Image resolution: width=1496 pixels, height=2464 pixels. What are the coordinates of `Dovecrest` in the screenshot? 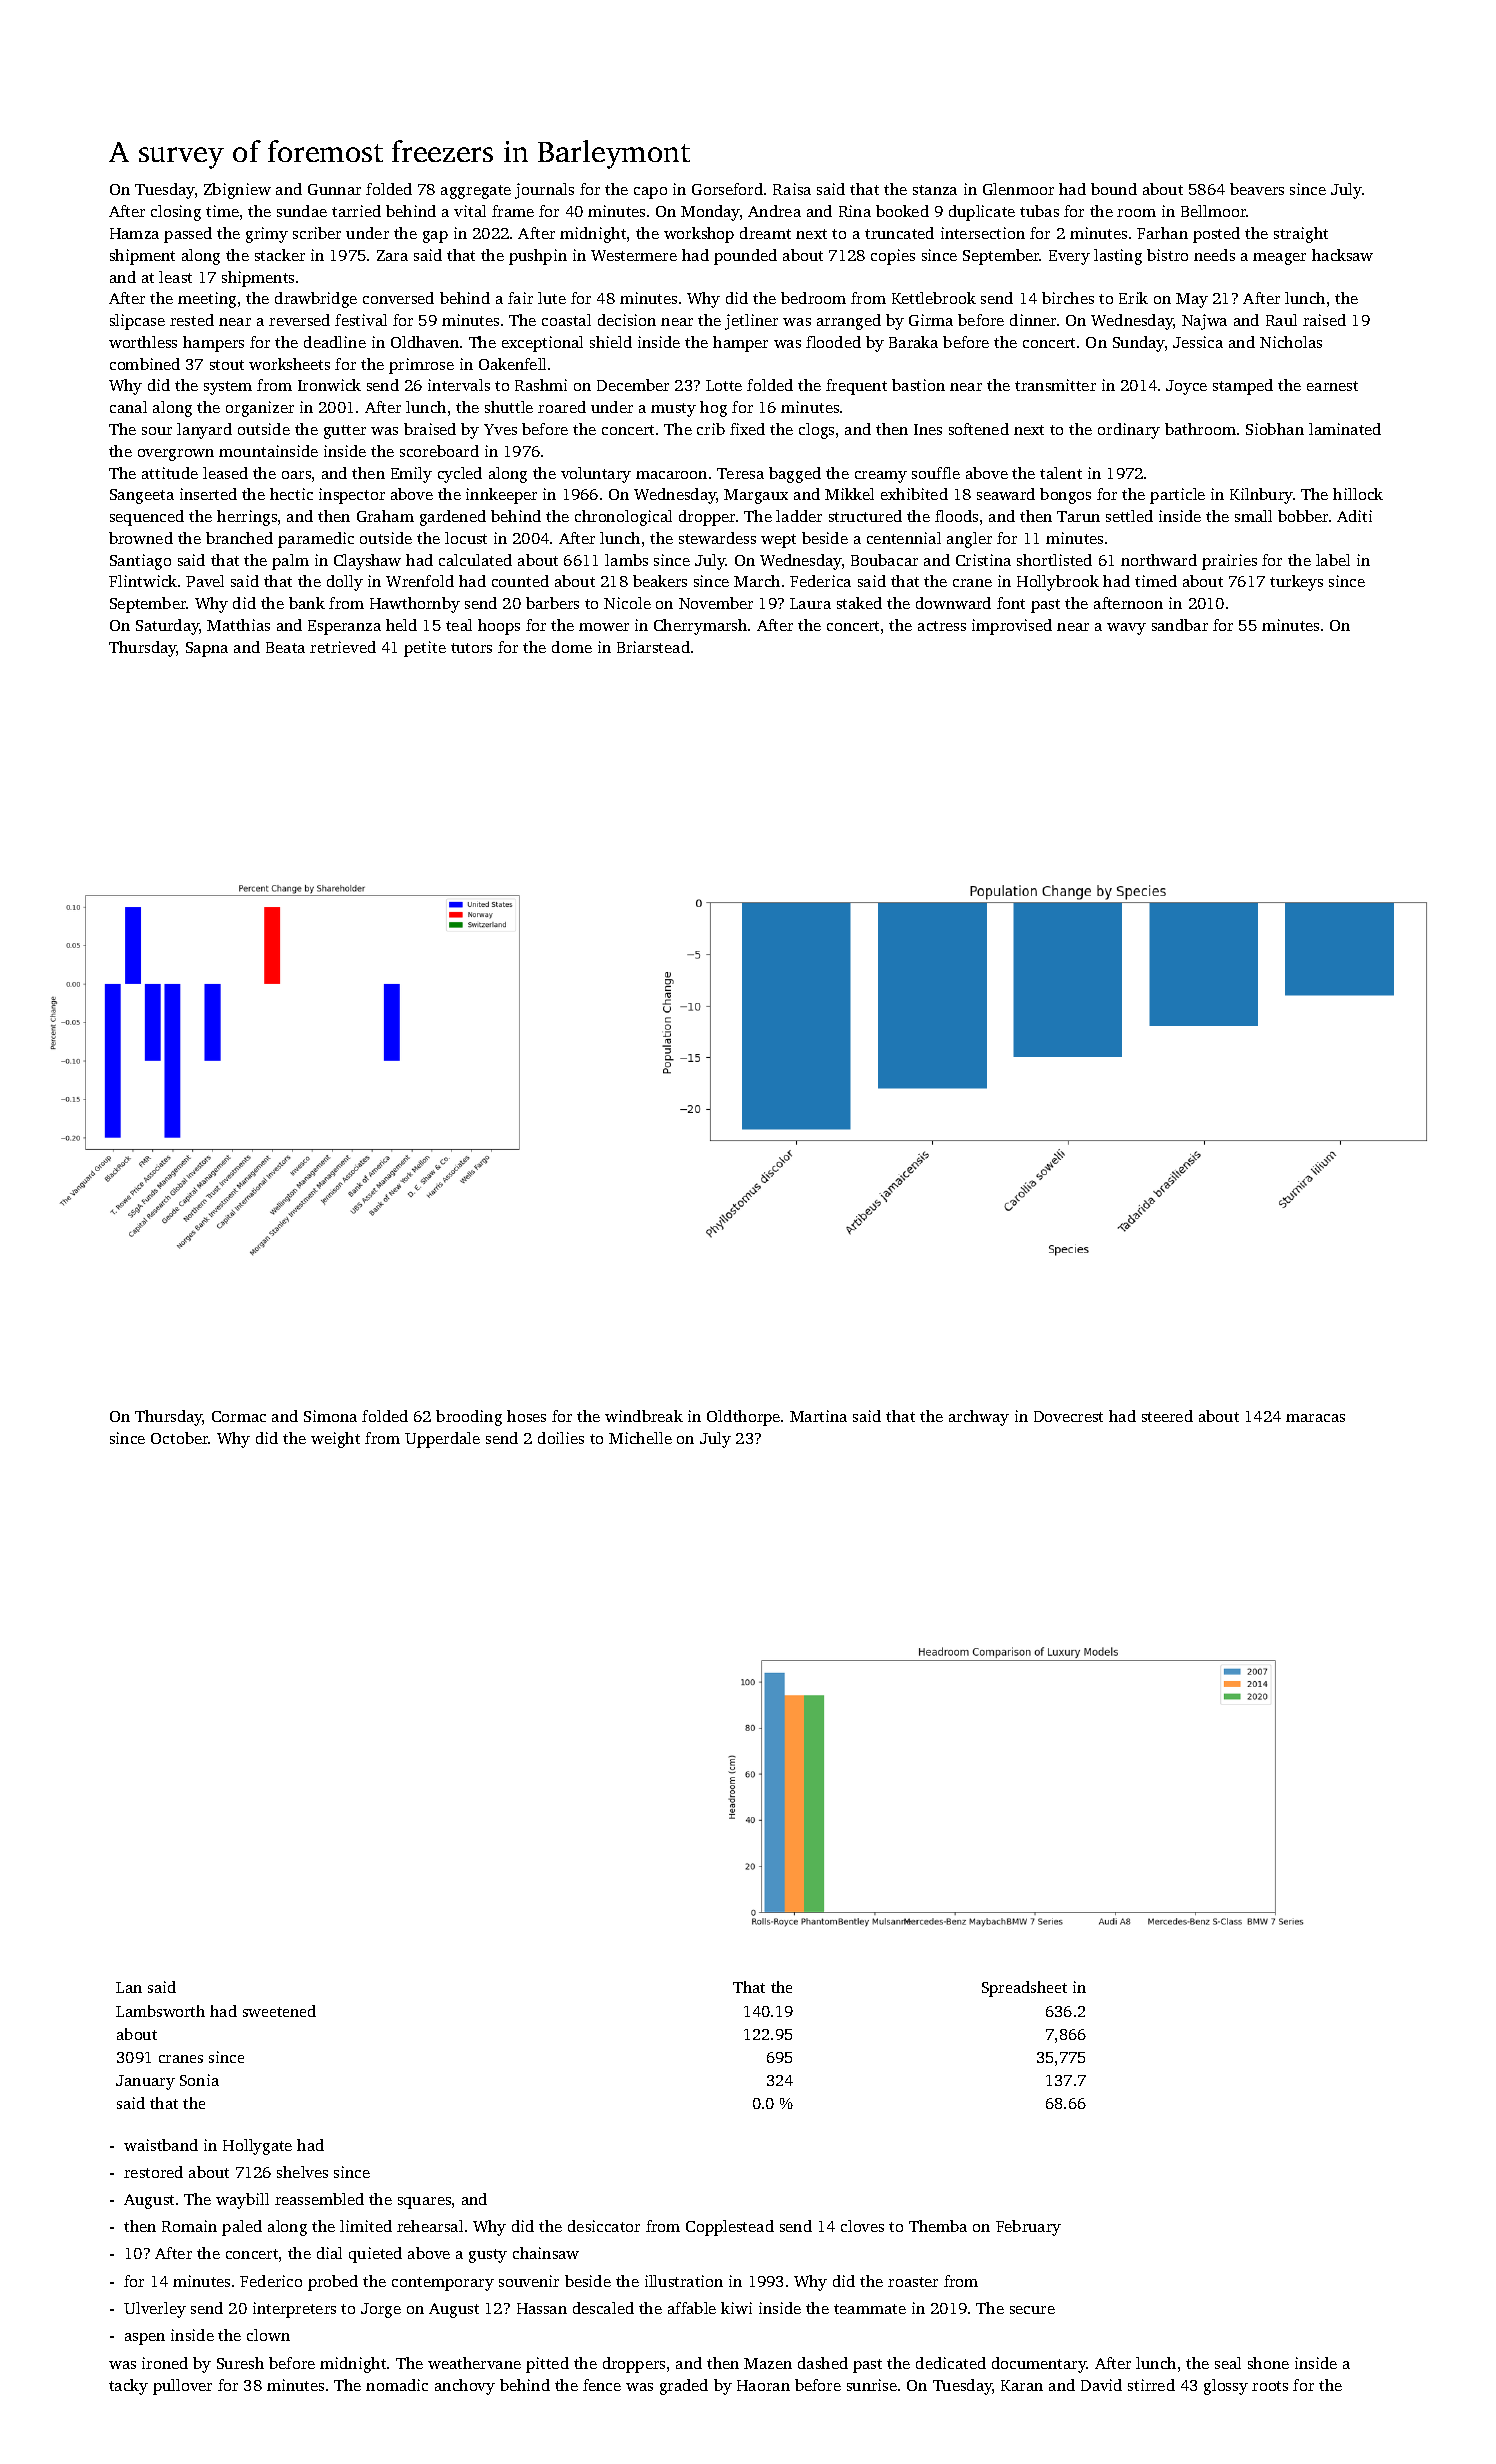 It's located at (1068, 1416).
